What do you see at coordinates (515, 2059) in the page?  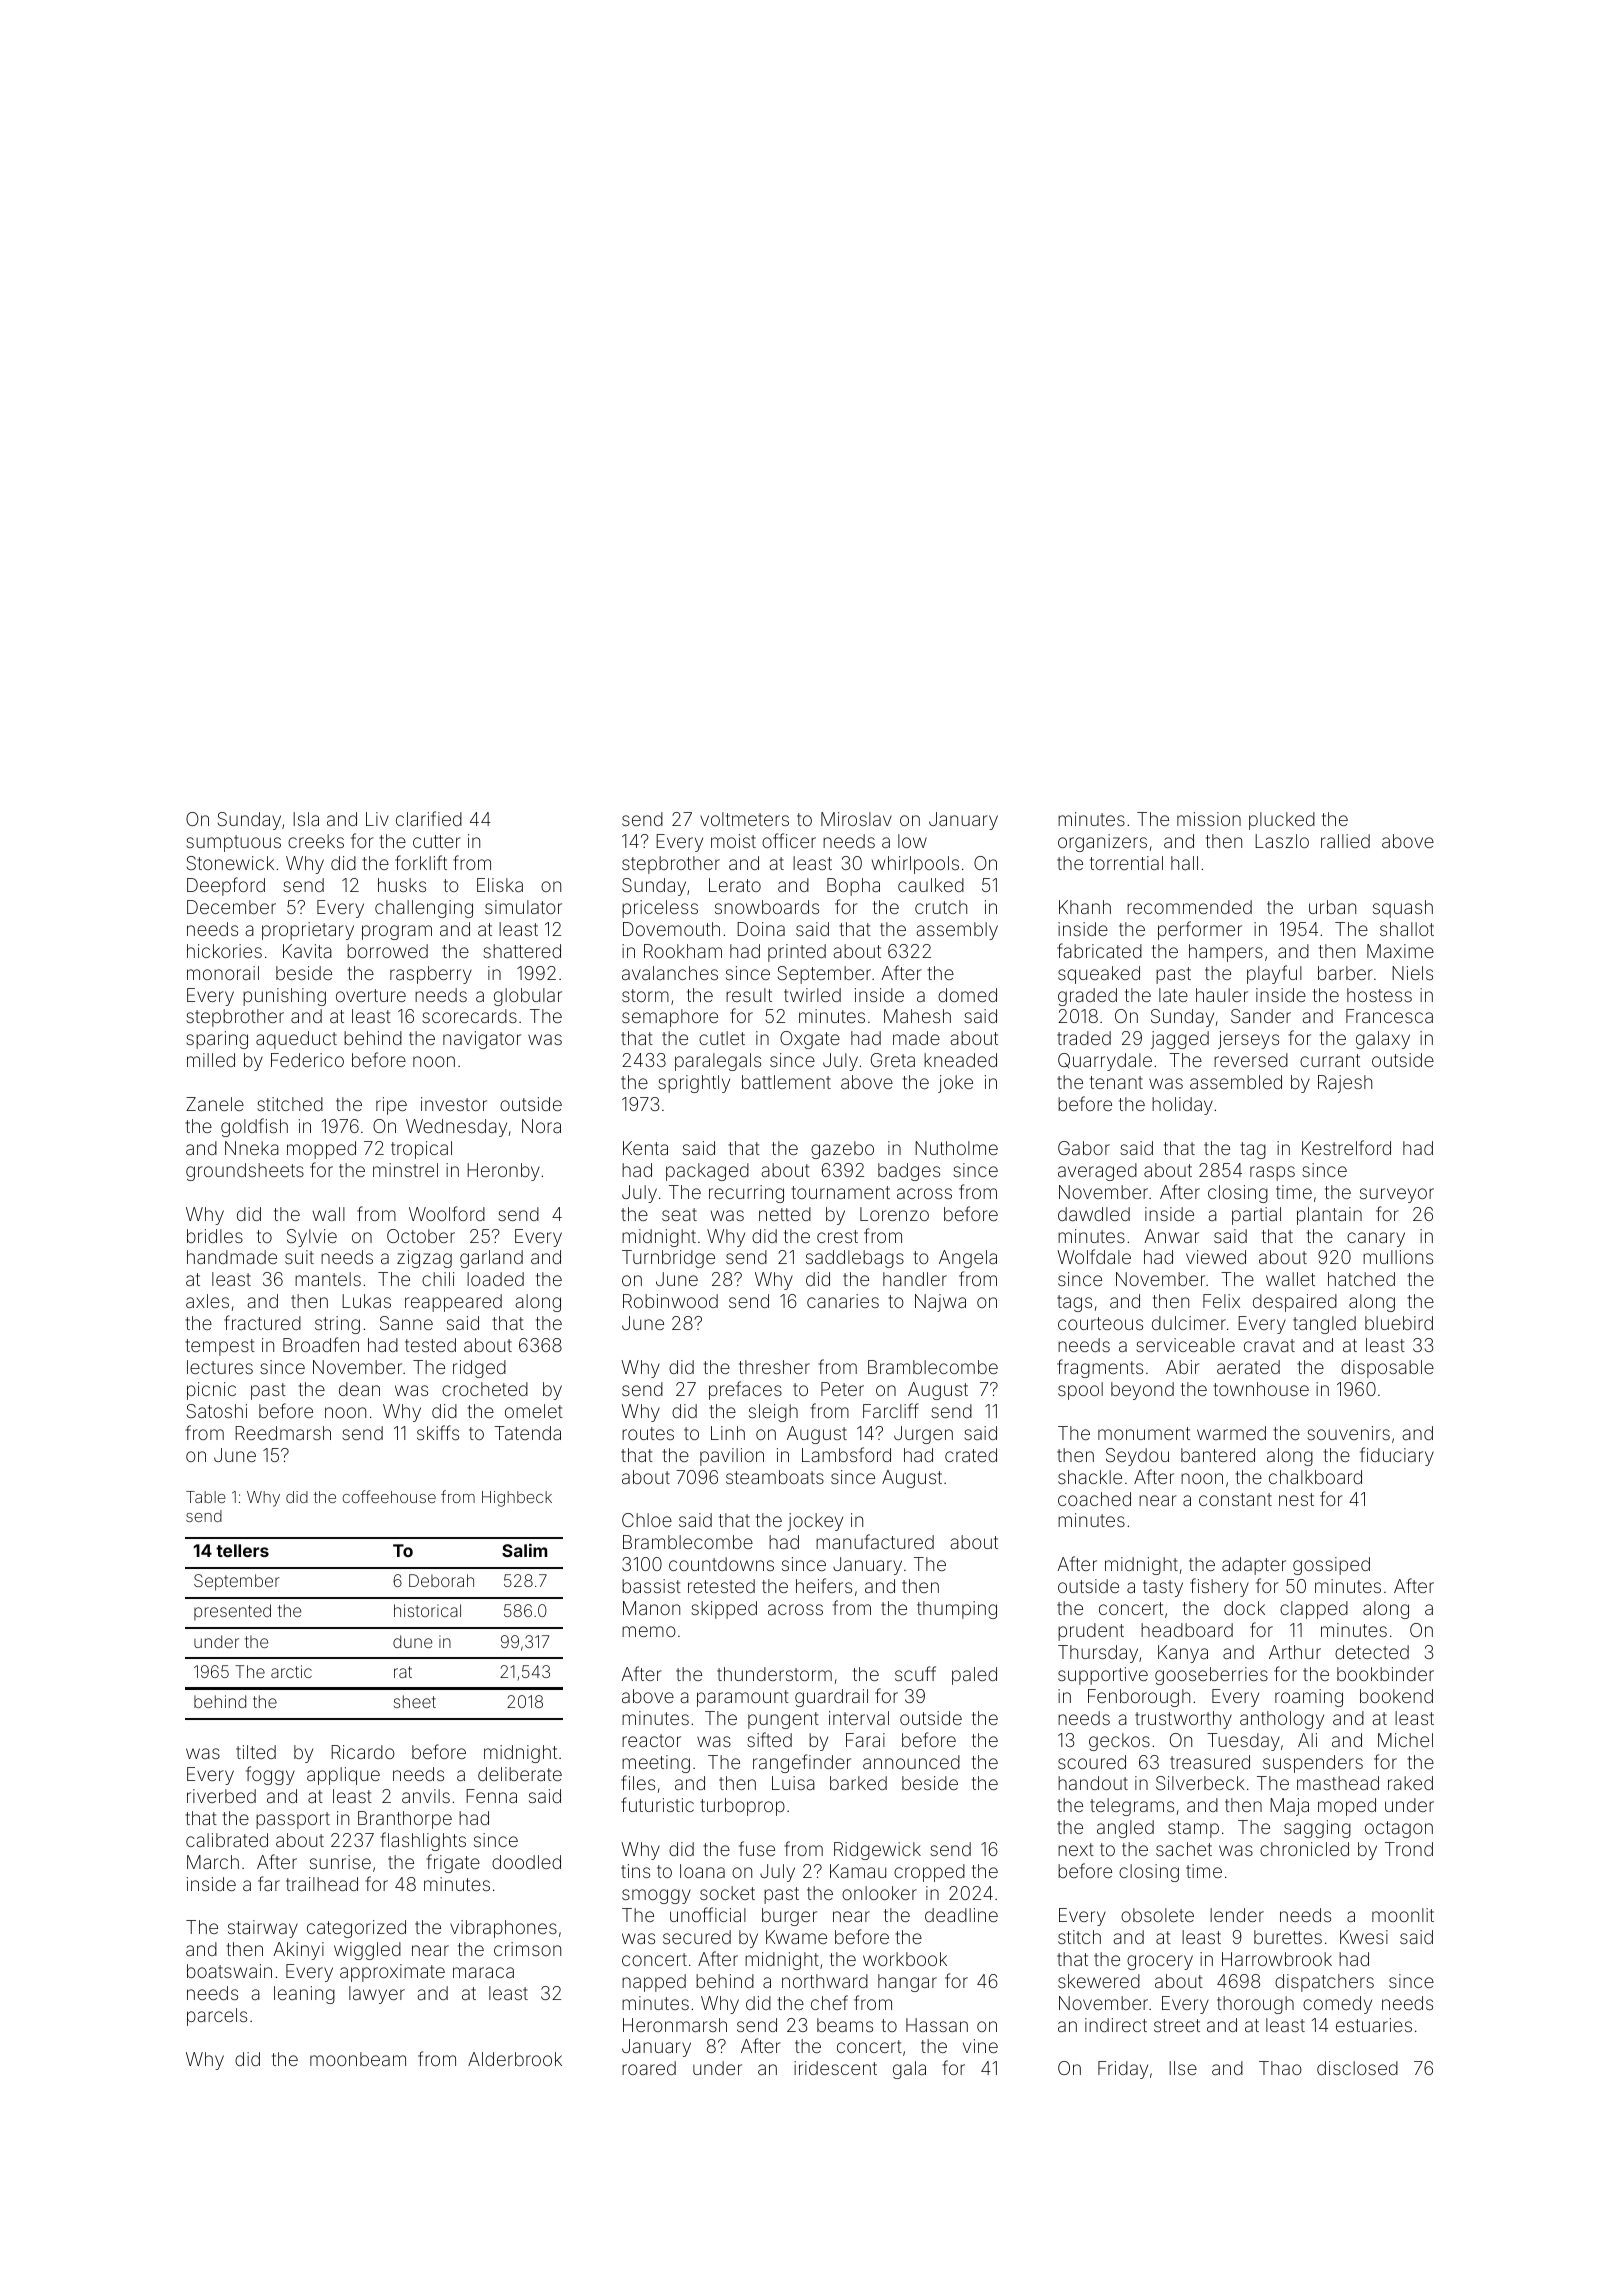 I see `Alderbrook` at bounding box center [515, 2059].
